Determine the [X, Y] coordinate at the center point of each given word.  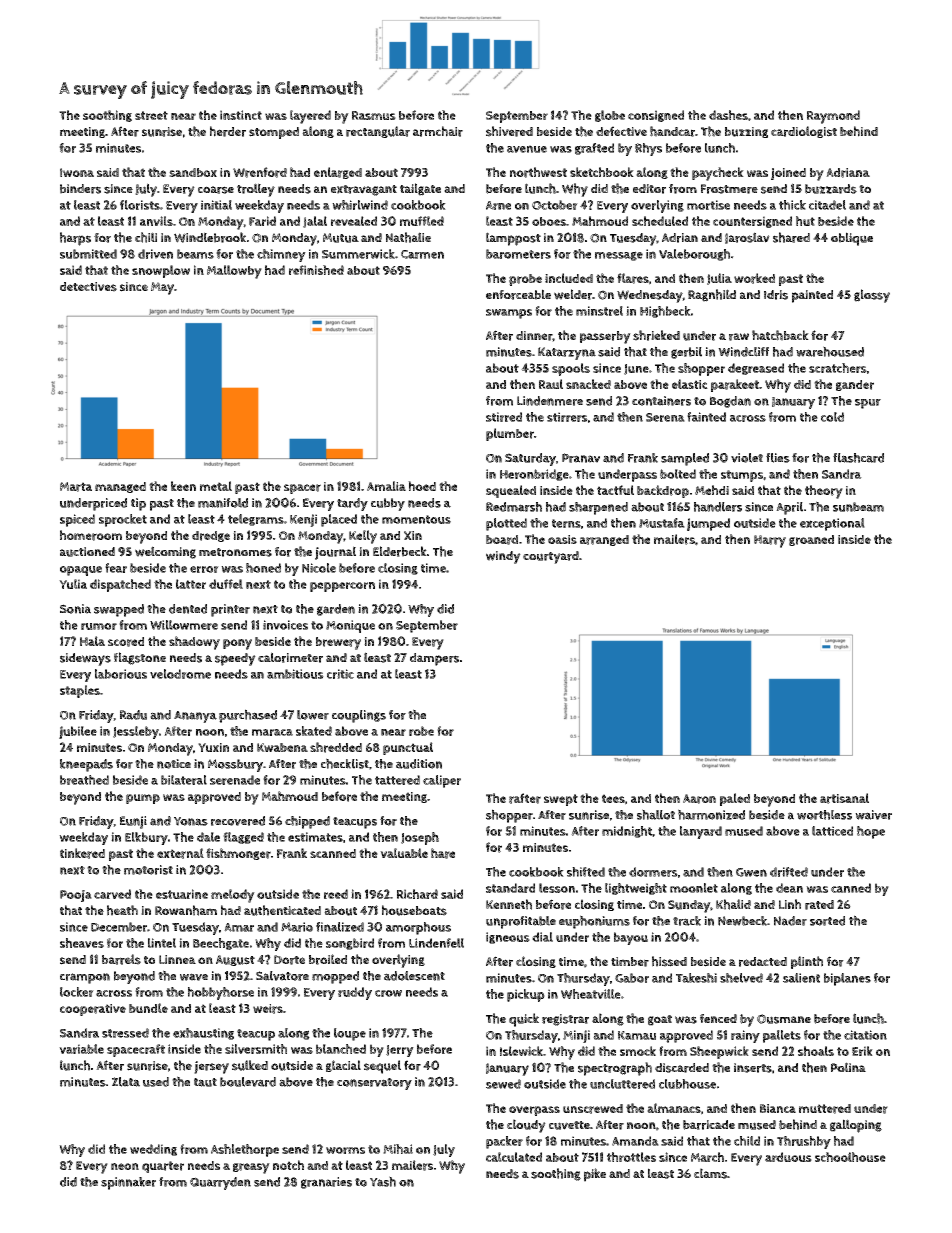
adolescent [414, 976]
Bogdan [730, 402]
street [151, 115]
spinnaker [128, 1183]
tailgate [420, 189]
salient [801, 978]
